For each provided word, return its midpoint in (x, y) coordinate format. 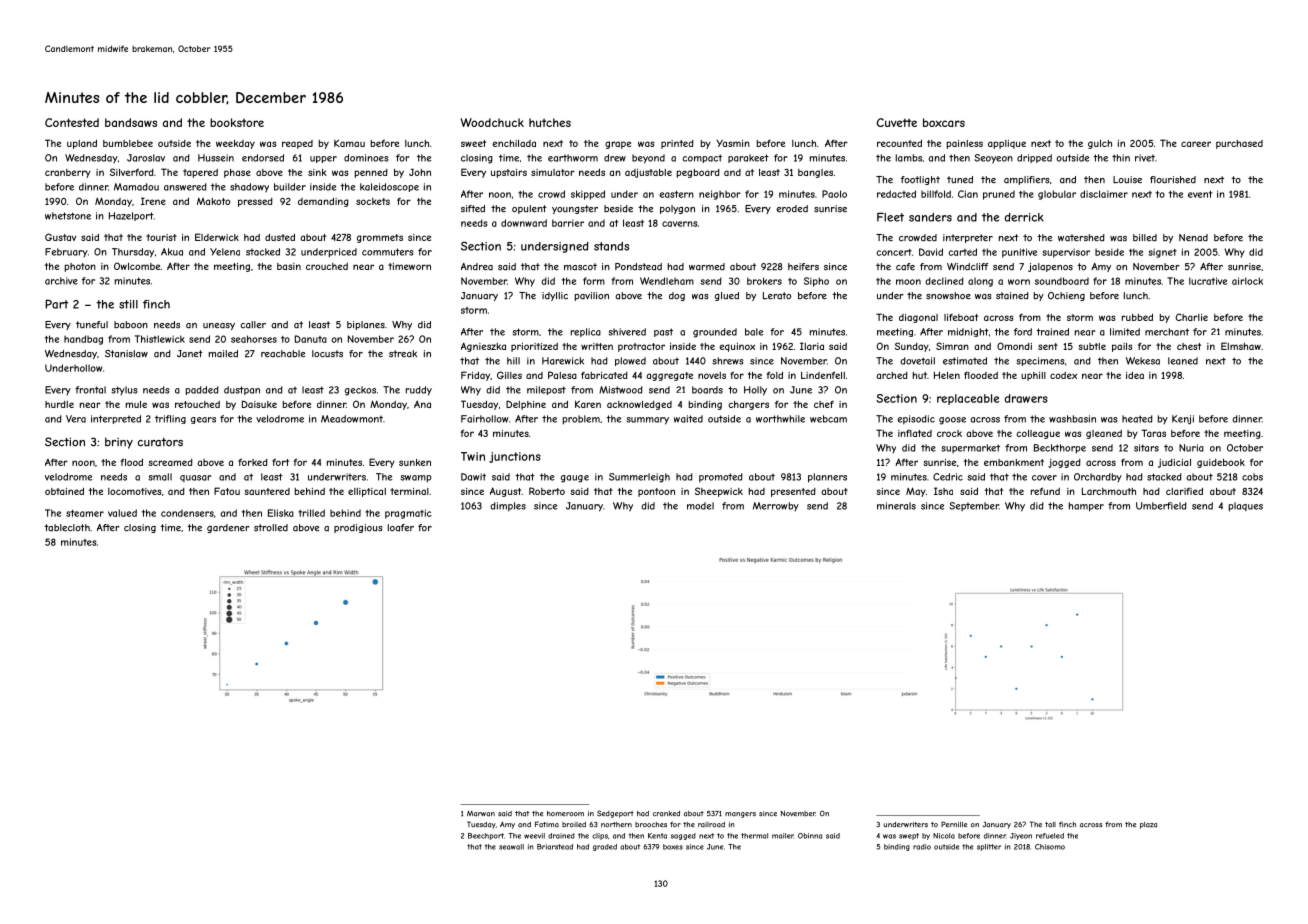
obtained (64, 491)
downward (524, 223)
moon (908, 282)
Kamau (349, 143)
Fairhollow (484, 419)
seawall (511, 847)
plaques (1246, 507)
